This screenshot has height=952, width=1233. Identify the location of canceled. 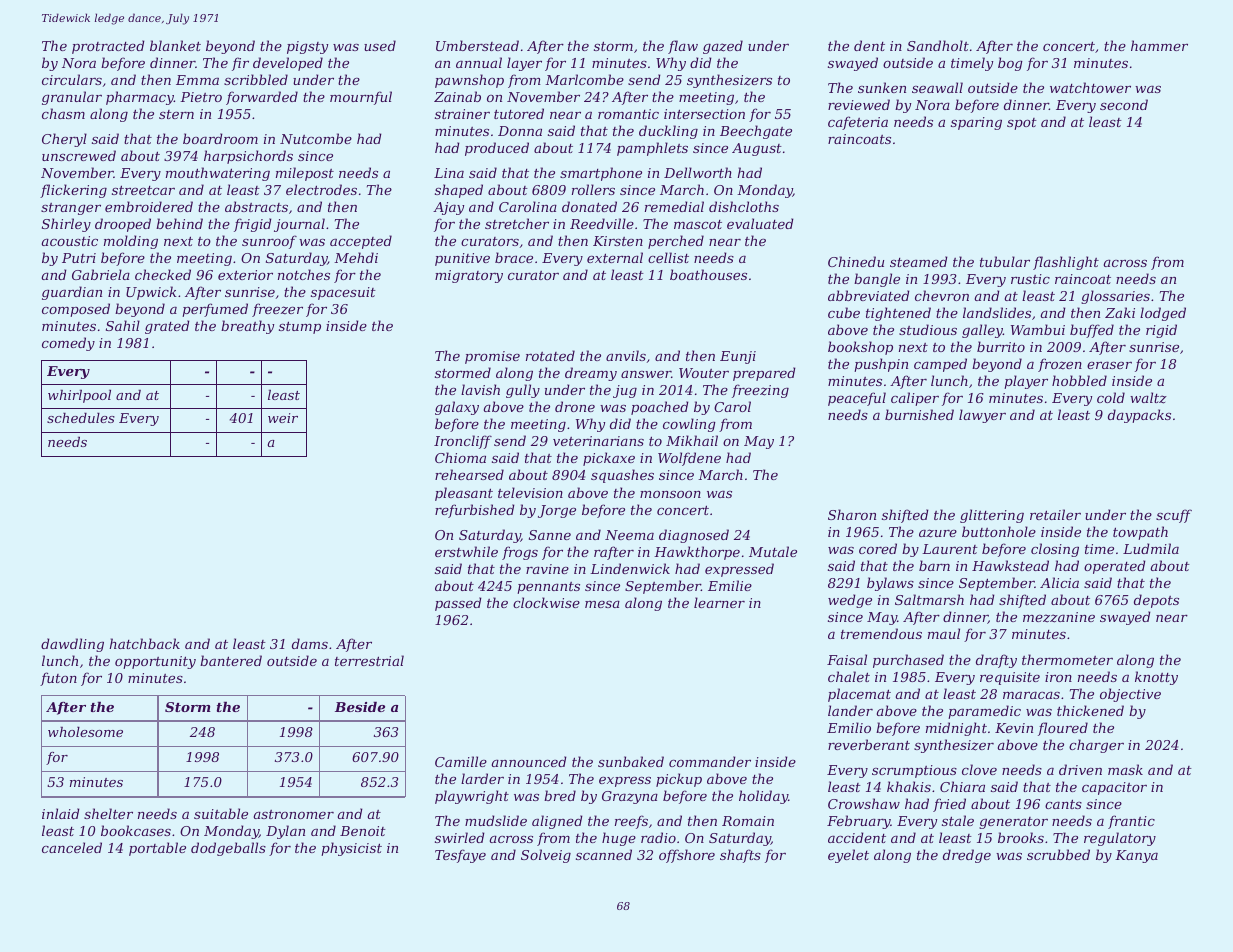
(72, 847).
